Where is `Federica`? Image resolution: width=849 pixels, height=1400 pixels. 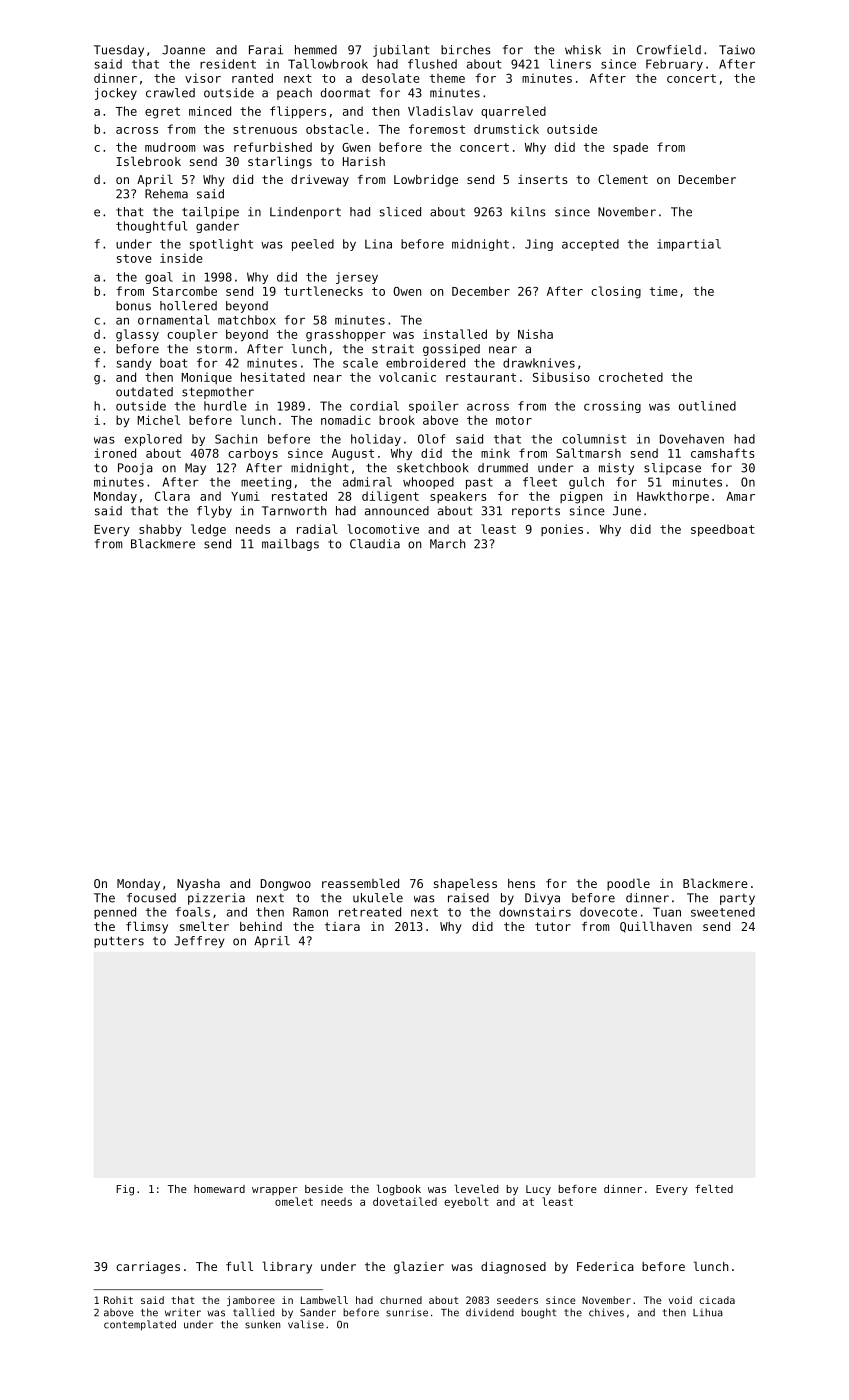
Federica is located at coordinates (605, 1266).
